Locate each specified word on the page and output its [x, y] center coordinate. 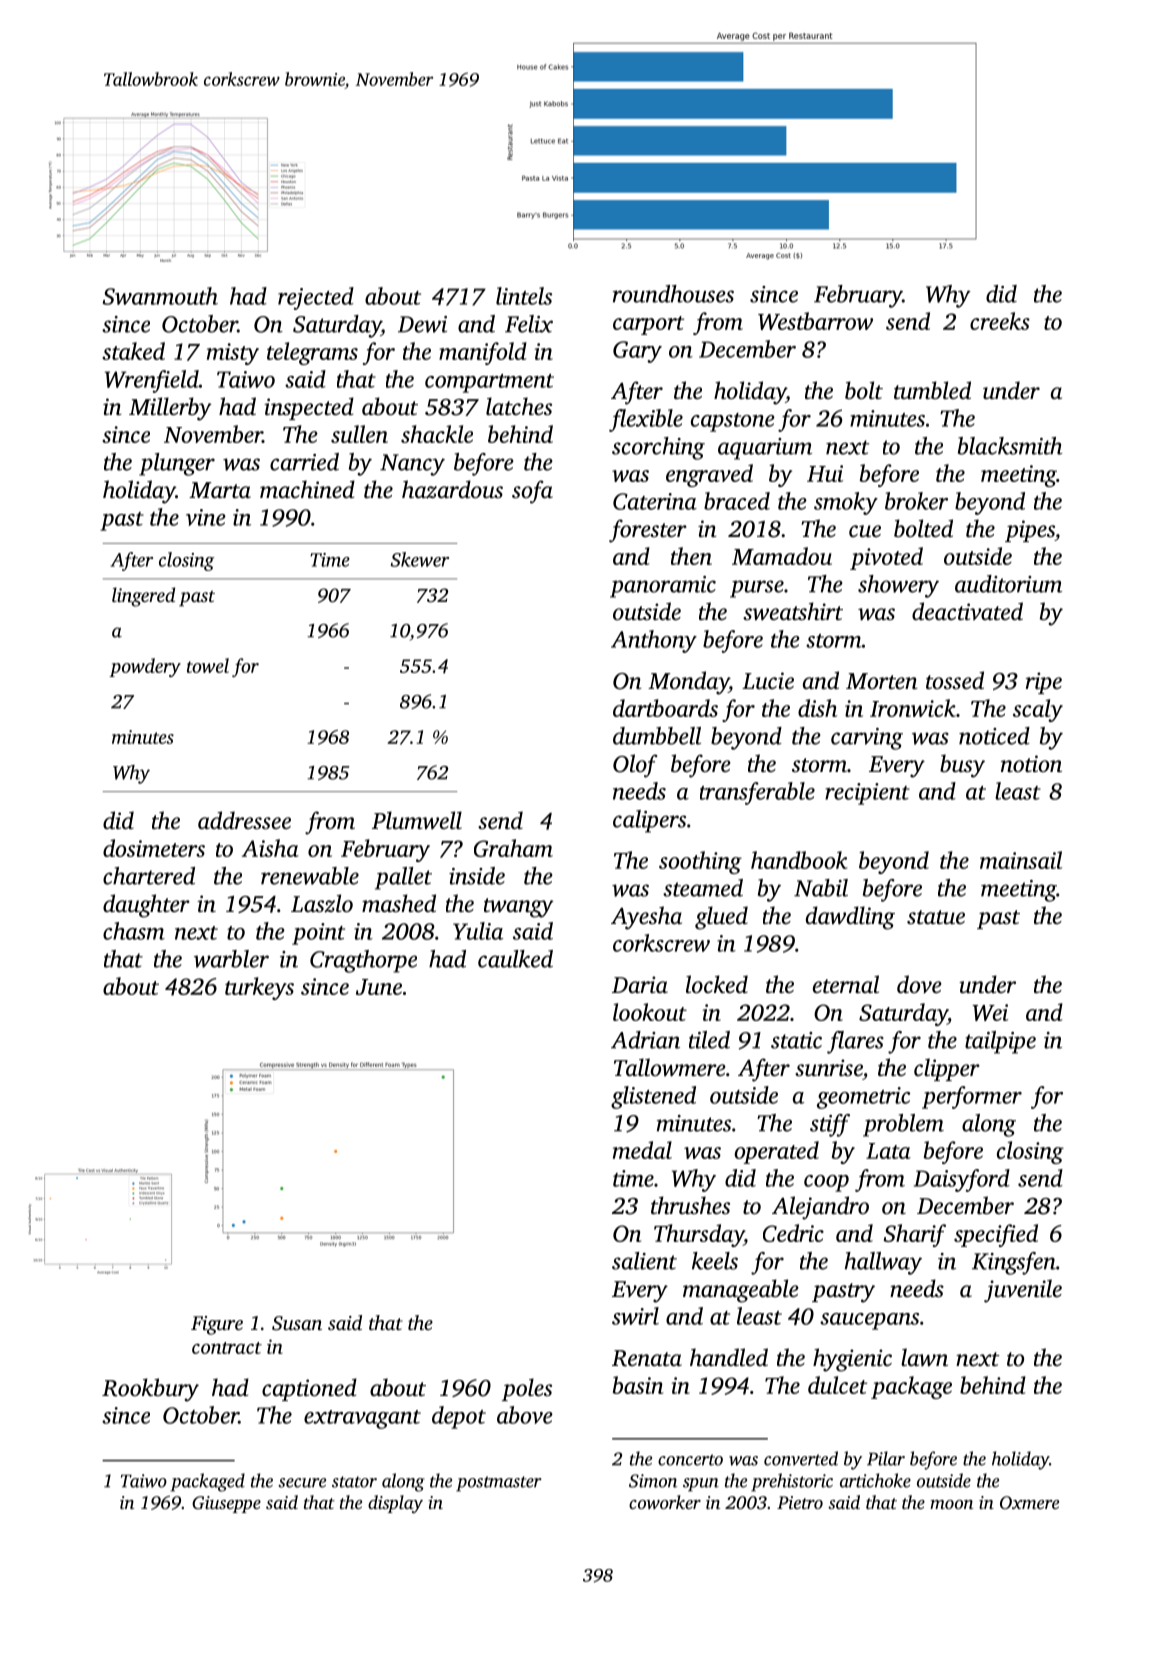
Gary [637, 352]
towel [208, 665]
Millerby [170, 409]
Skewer [420, 559]
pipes [1030, 531]
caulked [515, 959]
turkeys [259, 988]
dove [919, 984]
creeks [1000, 321]
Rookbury [150, 1390]
